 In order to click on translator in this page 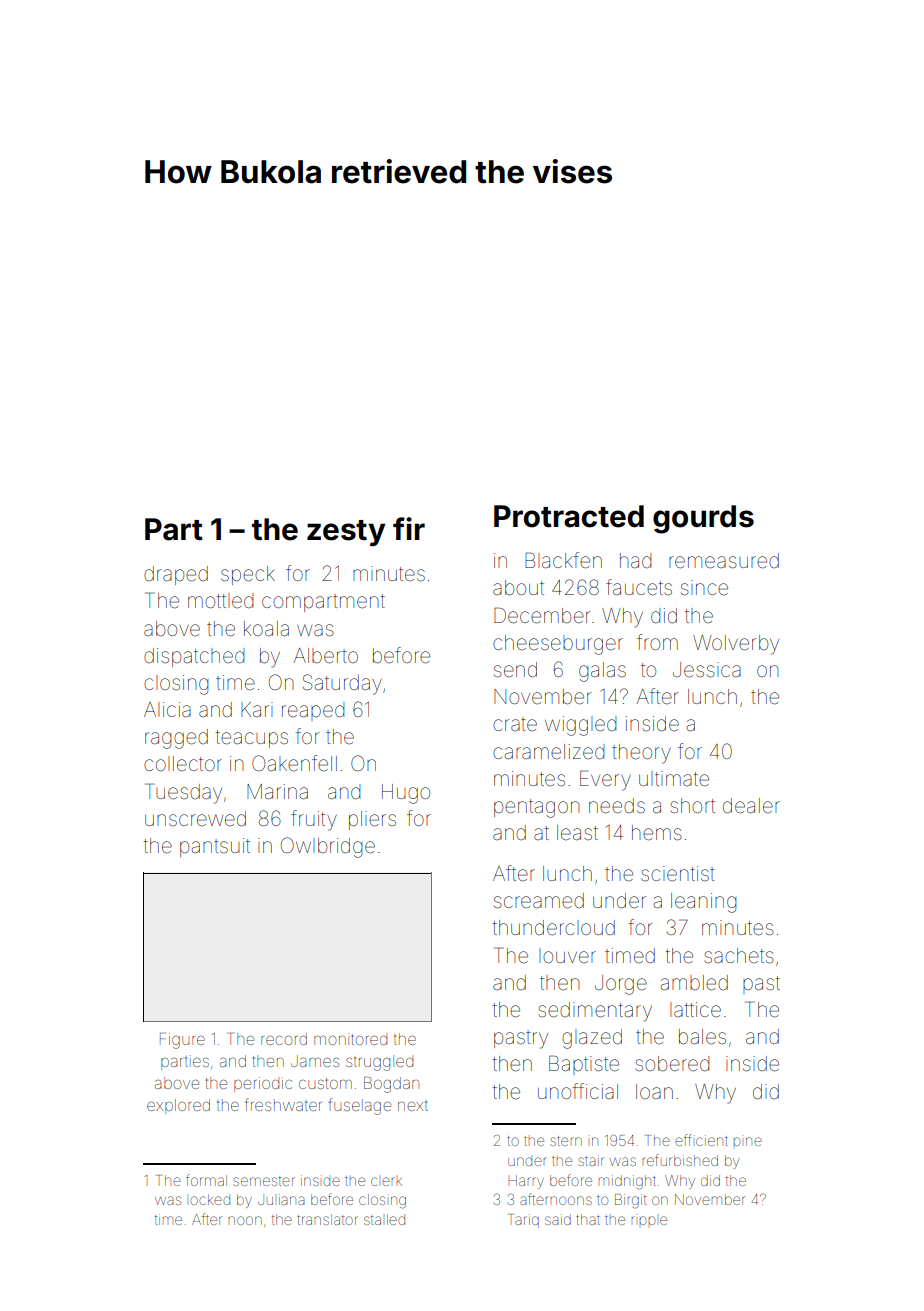, I will do `click(327, 1219)`.
